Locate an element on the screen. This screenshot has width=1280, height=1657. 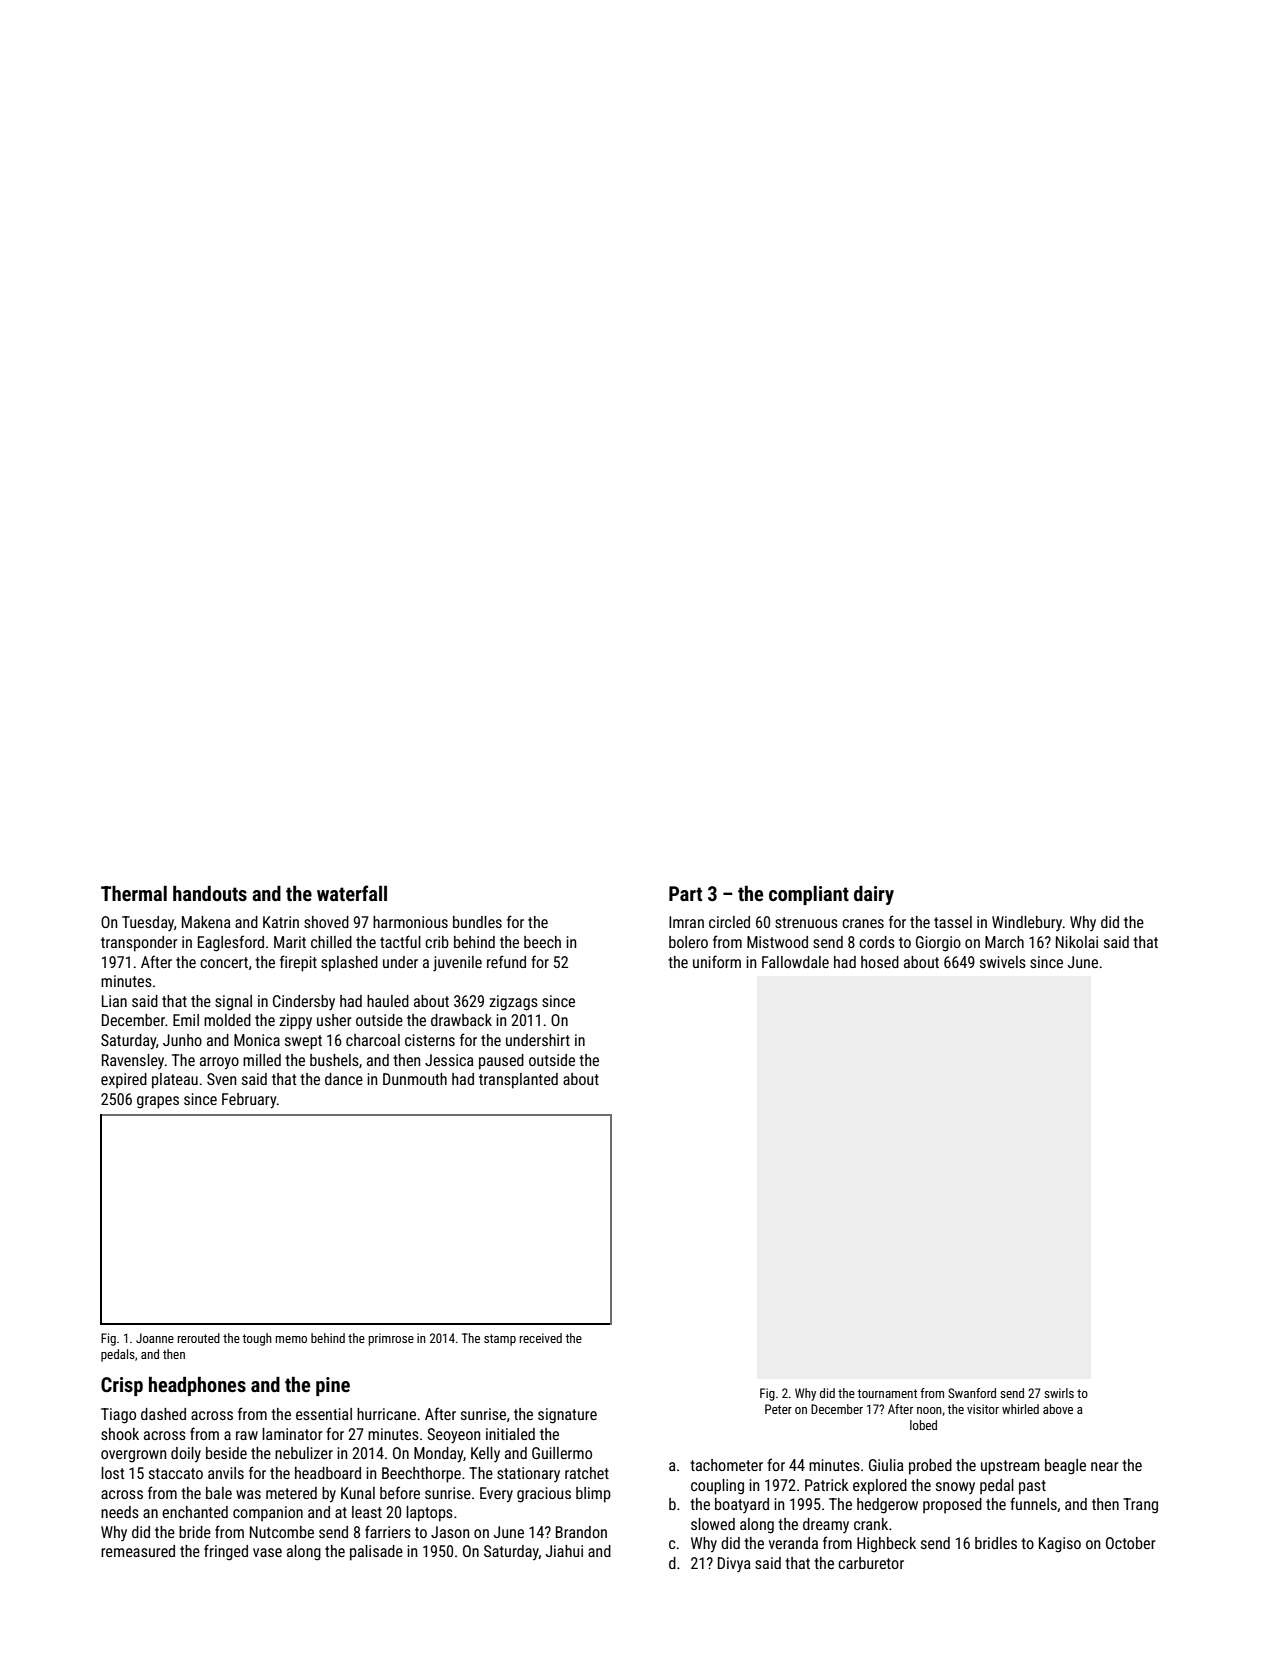
handouts is located at coordinates (210, 893).
